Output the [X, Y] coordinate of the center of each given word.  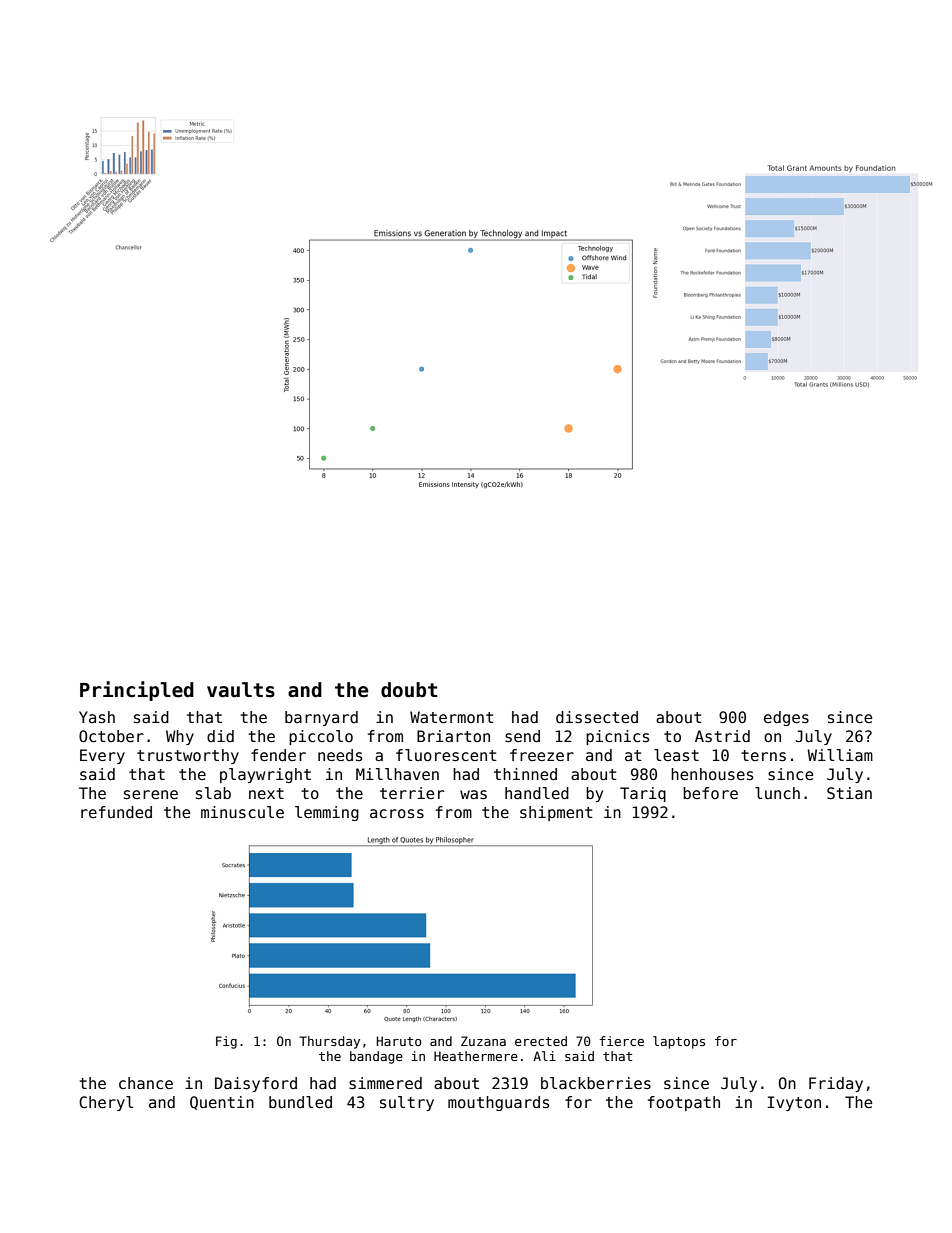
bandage [376, 1057]
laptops [679, 1042]
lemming [327, 813]
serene [151, 794]
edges [786, 718]
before [710, 793]
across [397, 813]
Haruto [399, 1041]
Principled [137, 691]
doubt [409, 690]
